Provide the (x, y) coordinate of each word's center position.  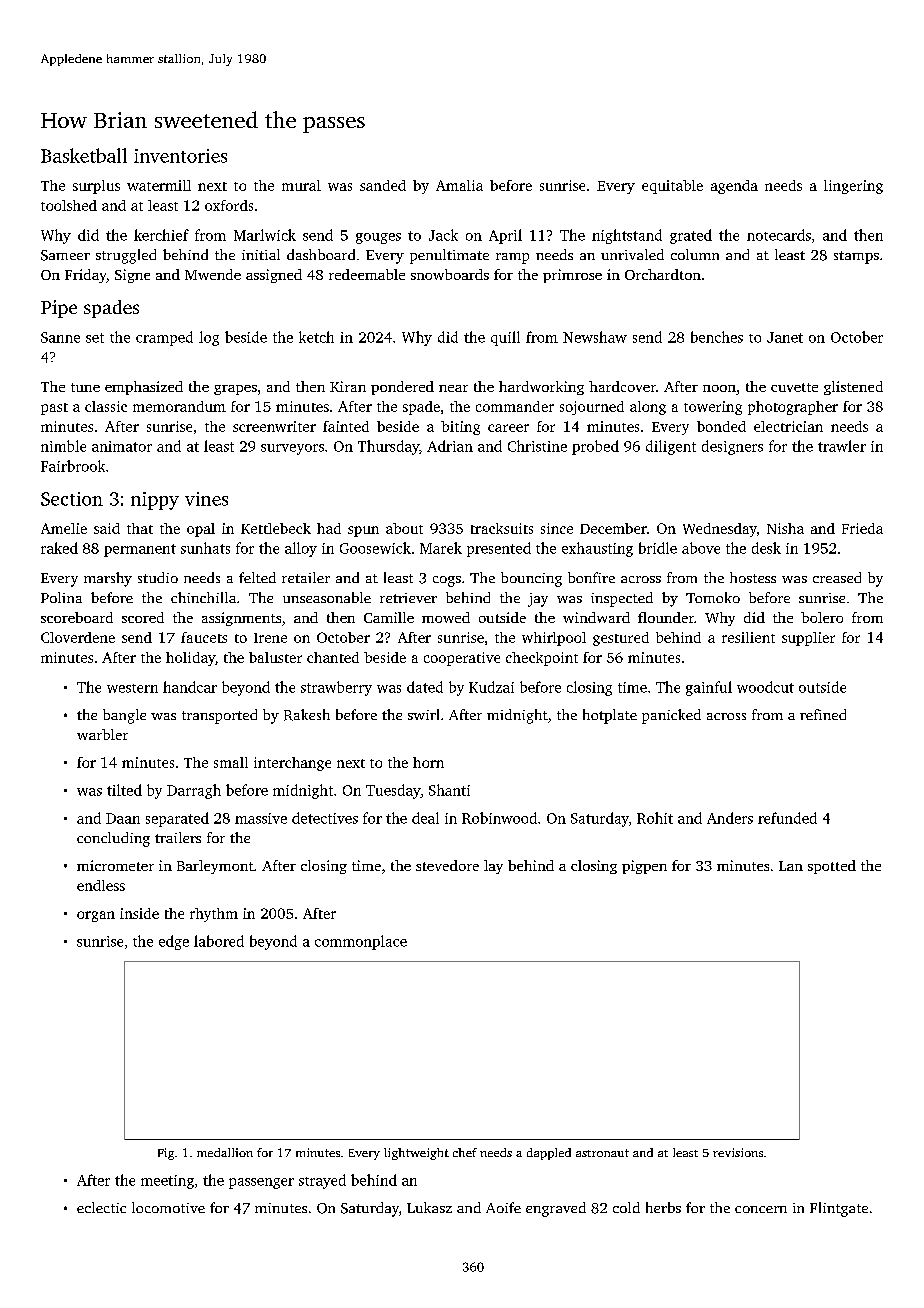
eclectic (101, 1207)
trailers (178, 837)
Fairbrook (73, 466)
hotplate (610, 716)
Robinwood (499, 818)
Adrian (450, 446)
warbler (102, 734)
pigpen (644, 867)
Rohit (655, 818)
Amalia (459, 185)
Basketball (84, 155)
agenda (734, 187)
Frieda (862, 528)
